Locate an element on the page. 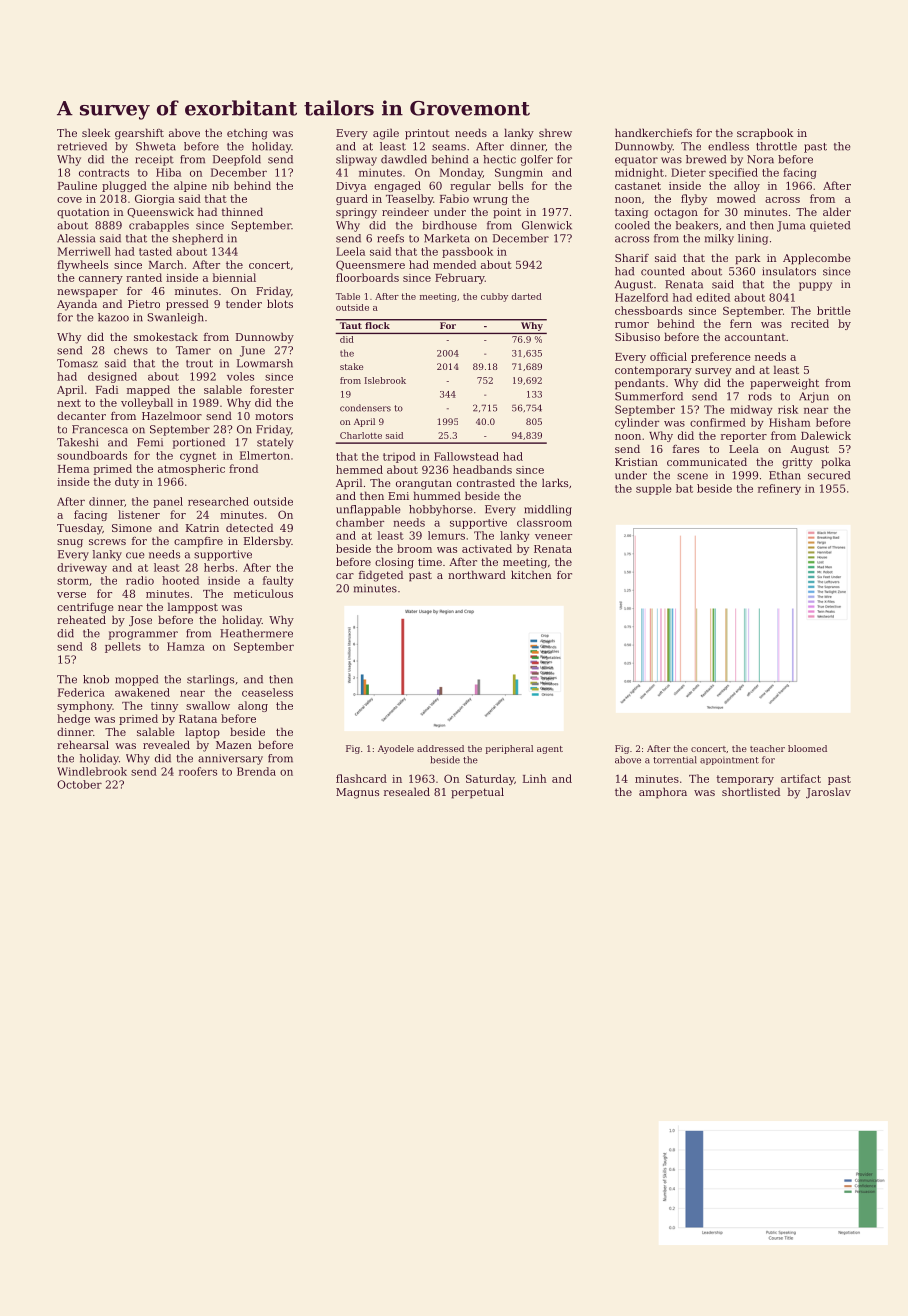 This page has width=908, height=1316. Francesca is located at coordinates (100, 429).
